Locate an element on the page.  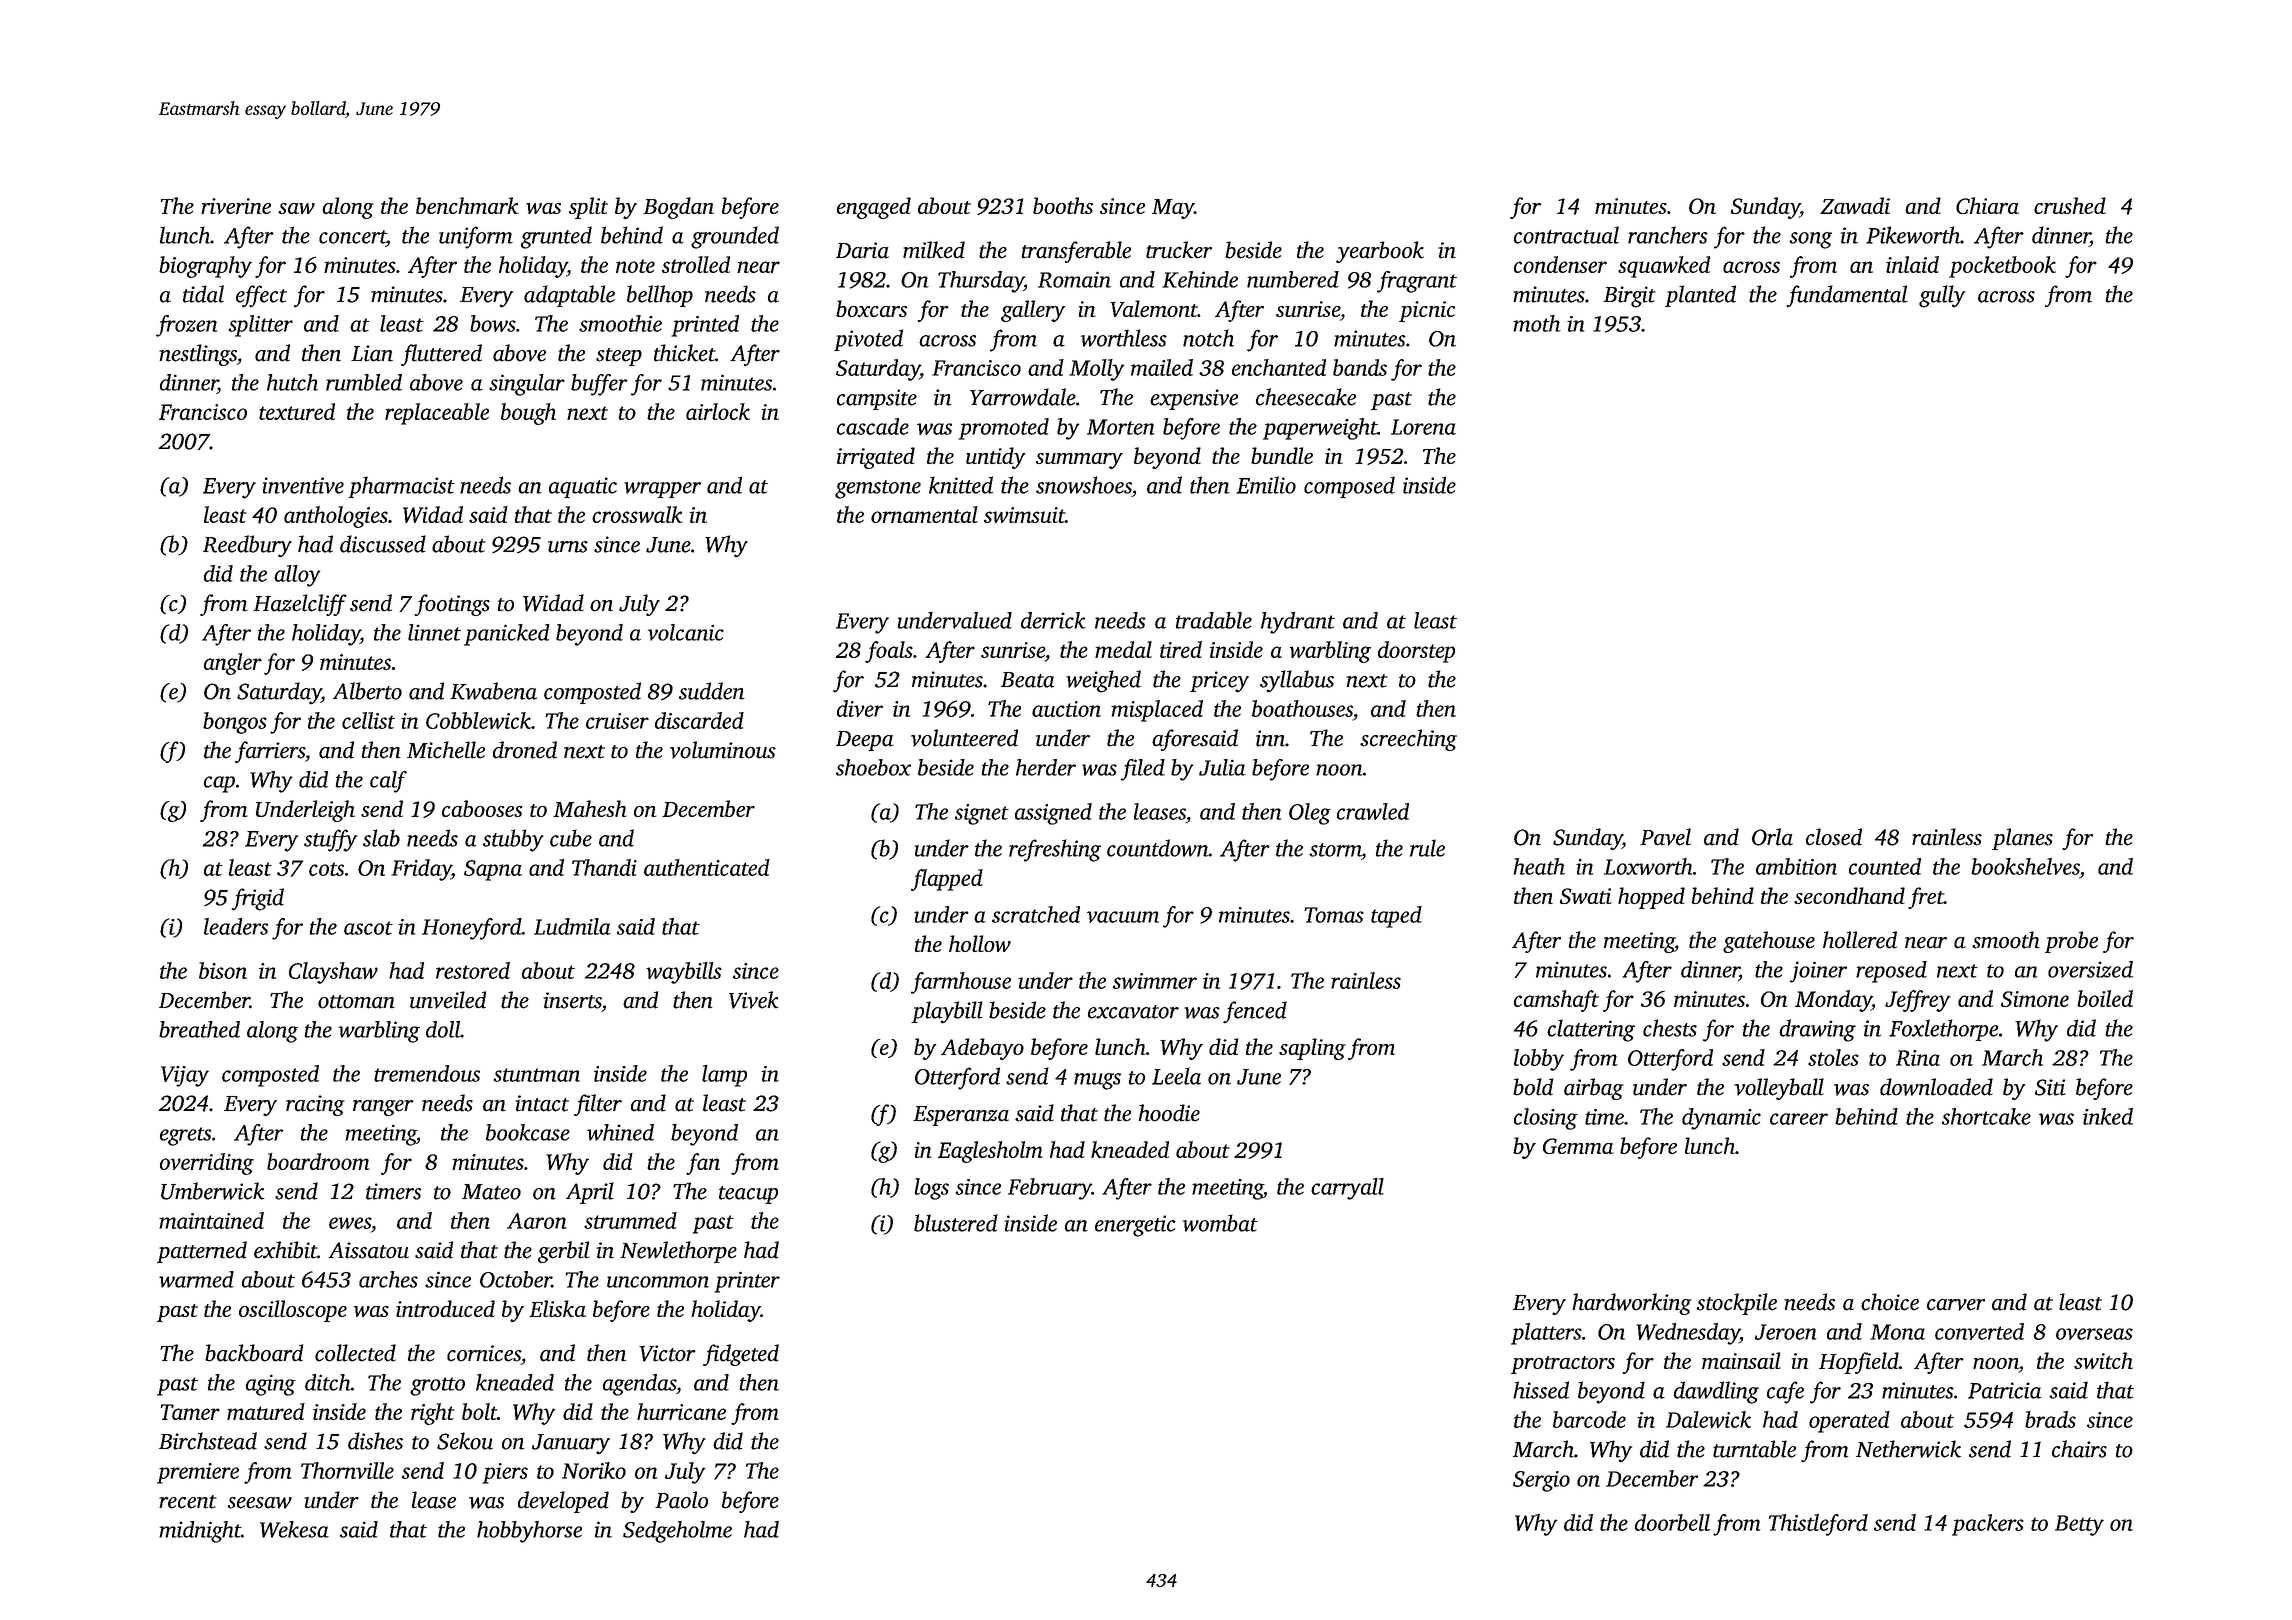
panicked is located at coordinates (507, 635).
